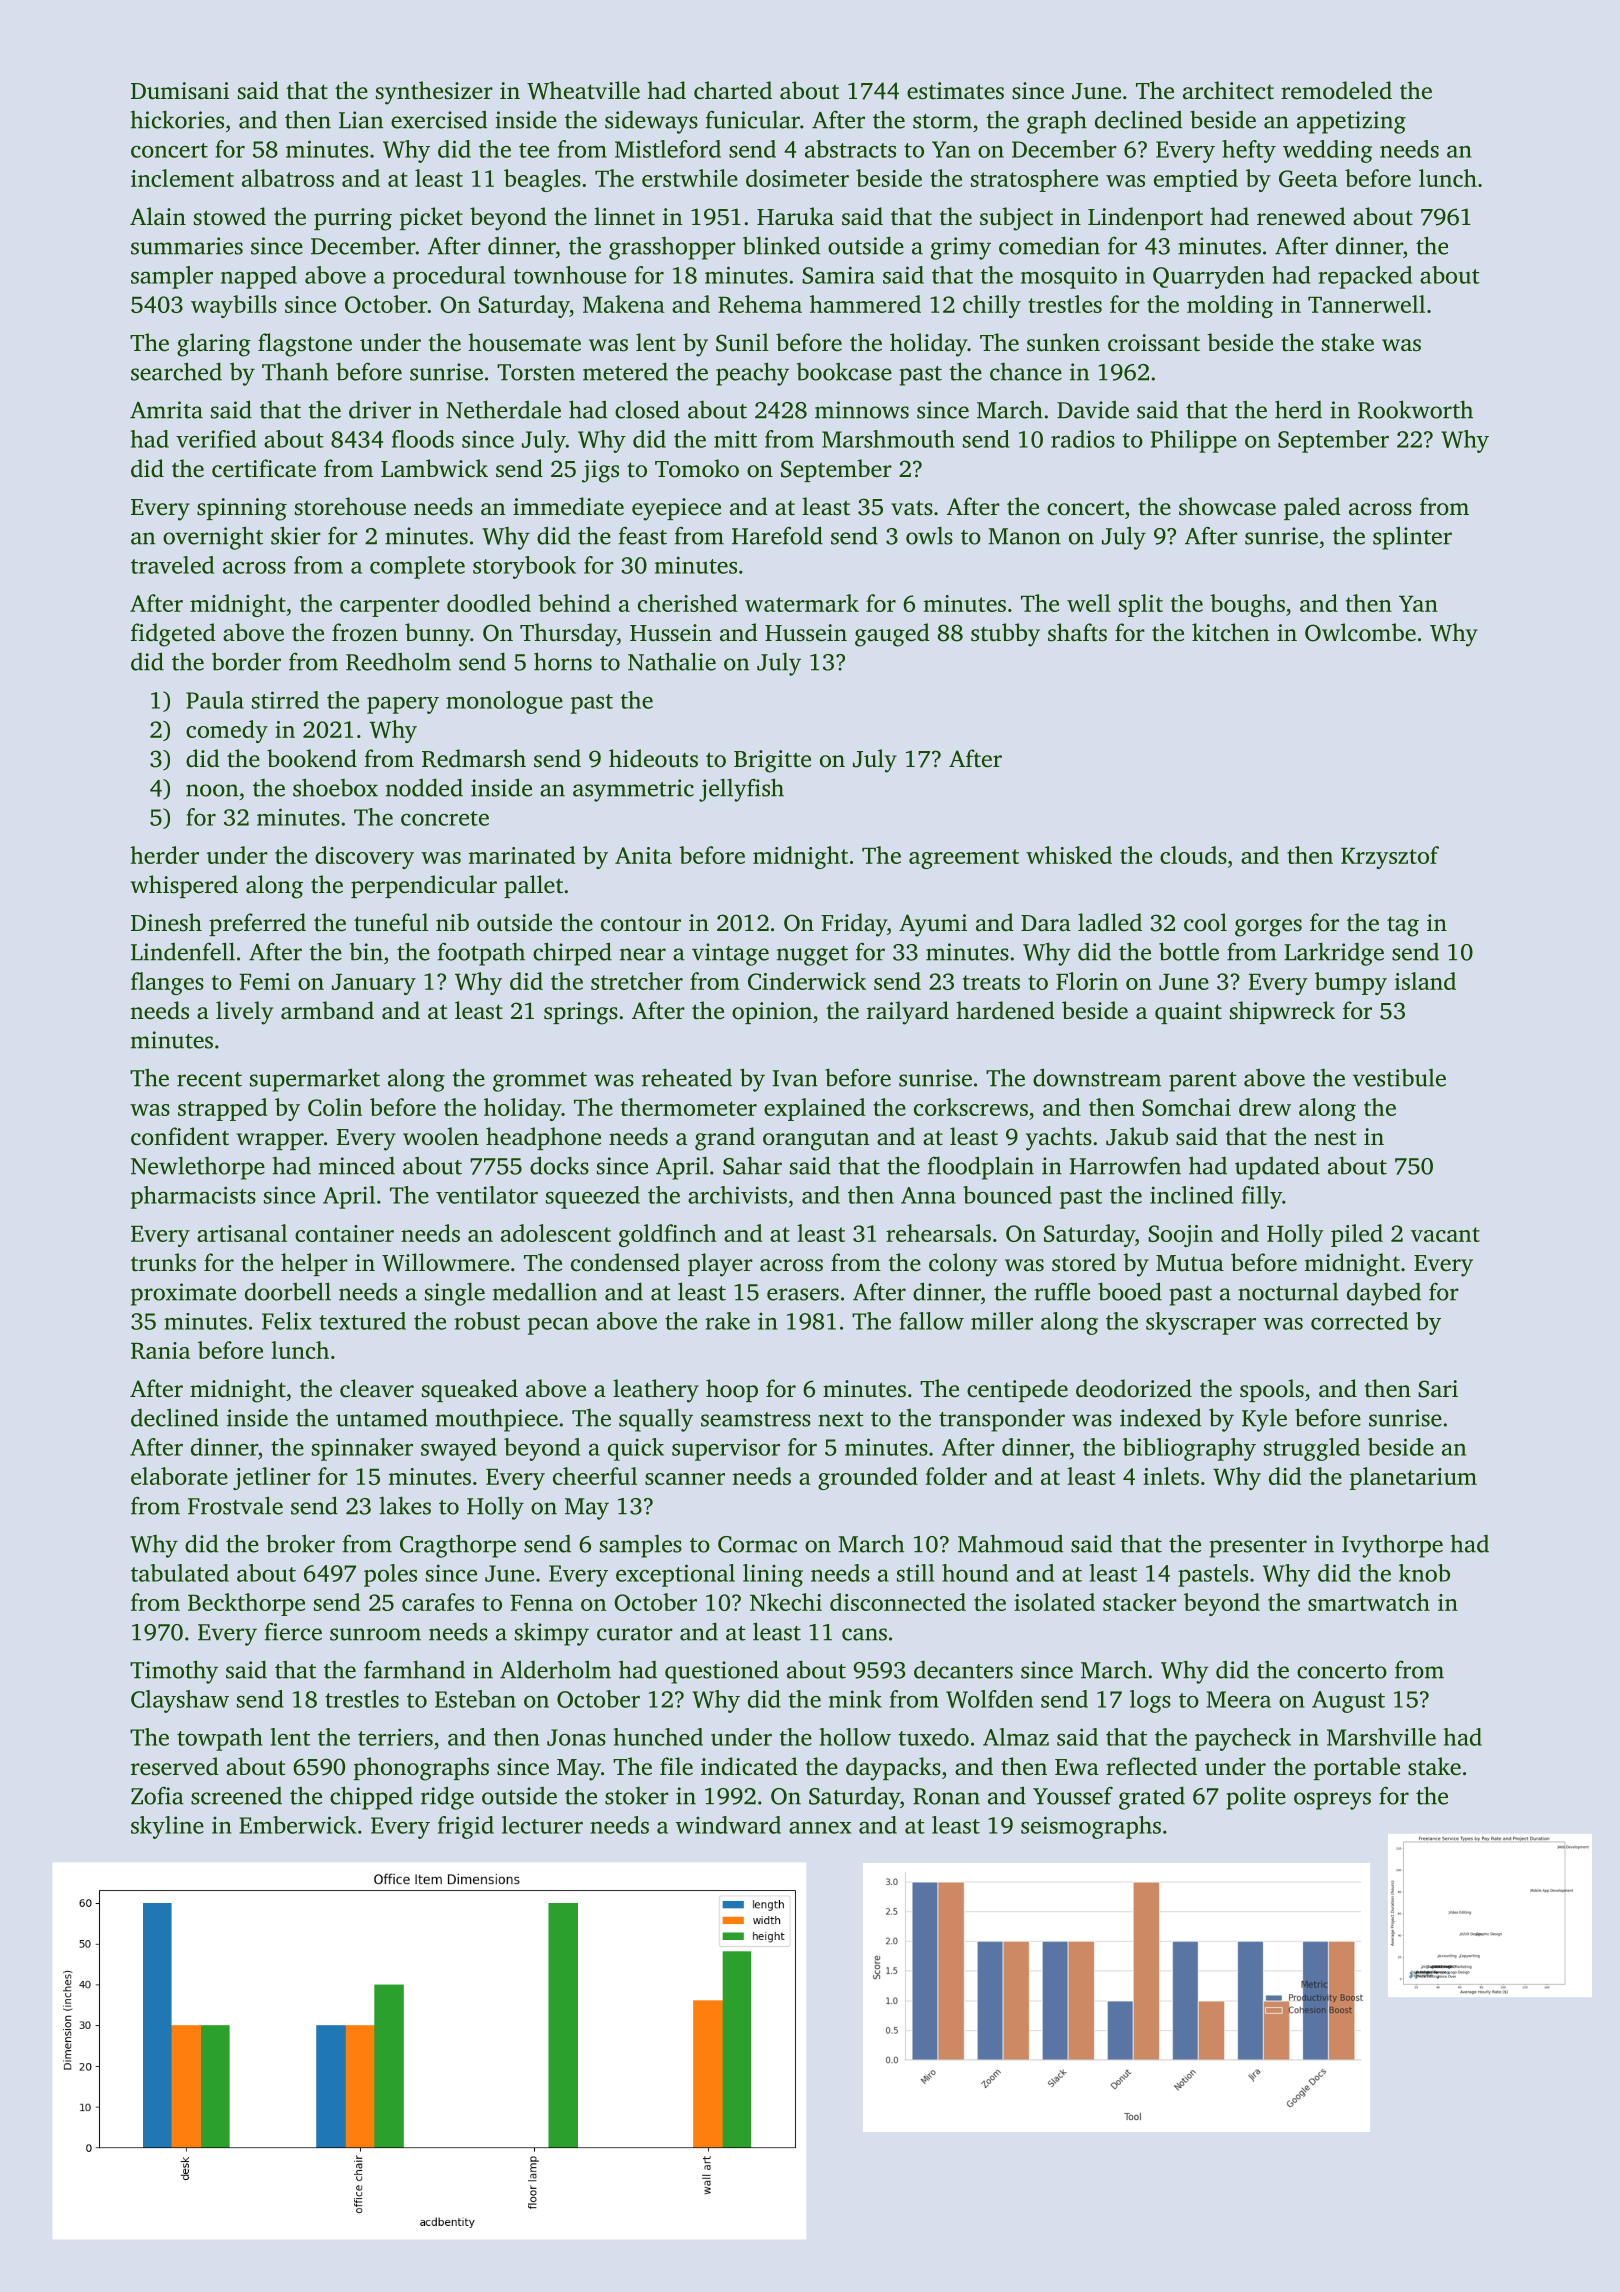 This document has height=2292, width=1620. What do you see at coordinates (1073, 1795) in the document?
I see `Youssef` at bounding box center [1073, 1795].
